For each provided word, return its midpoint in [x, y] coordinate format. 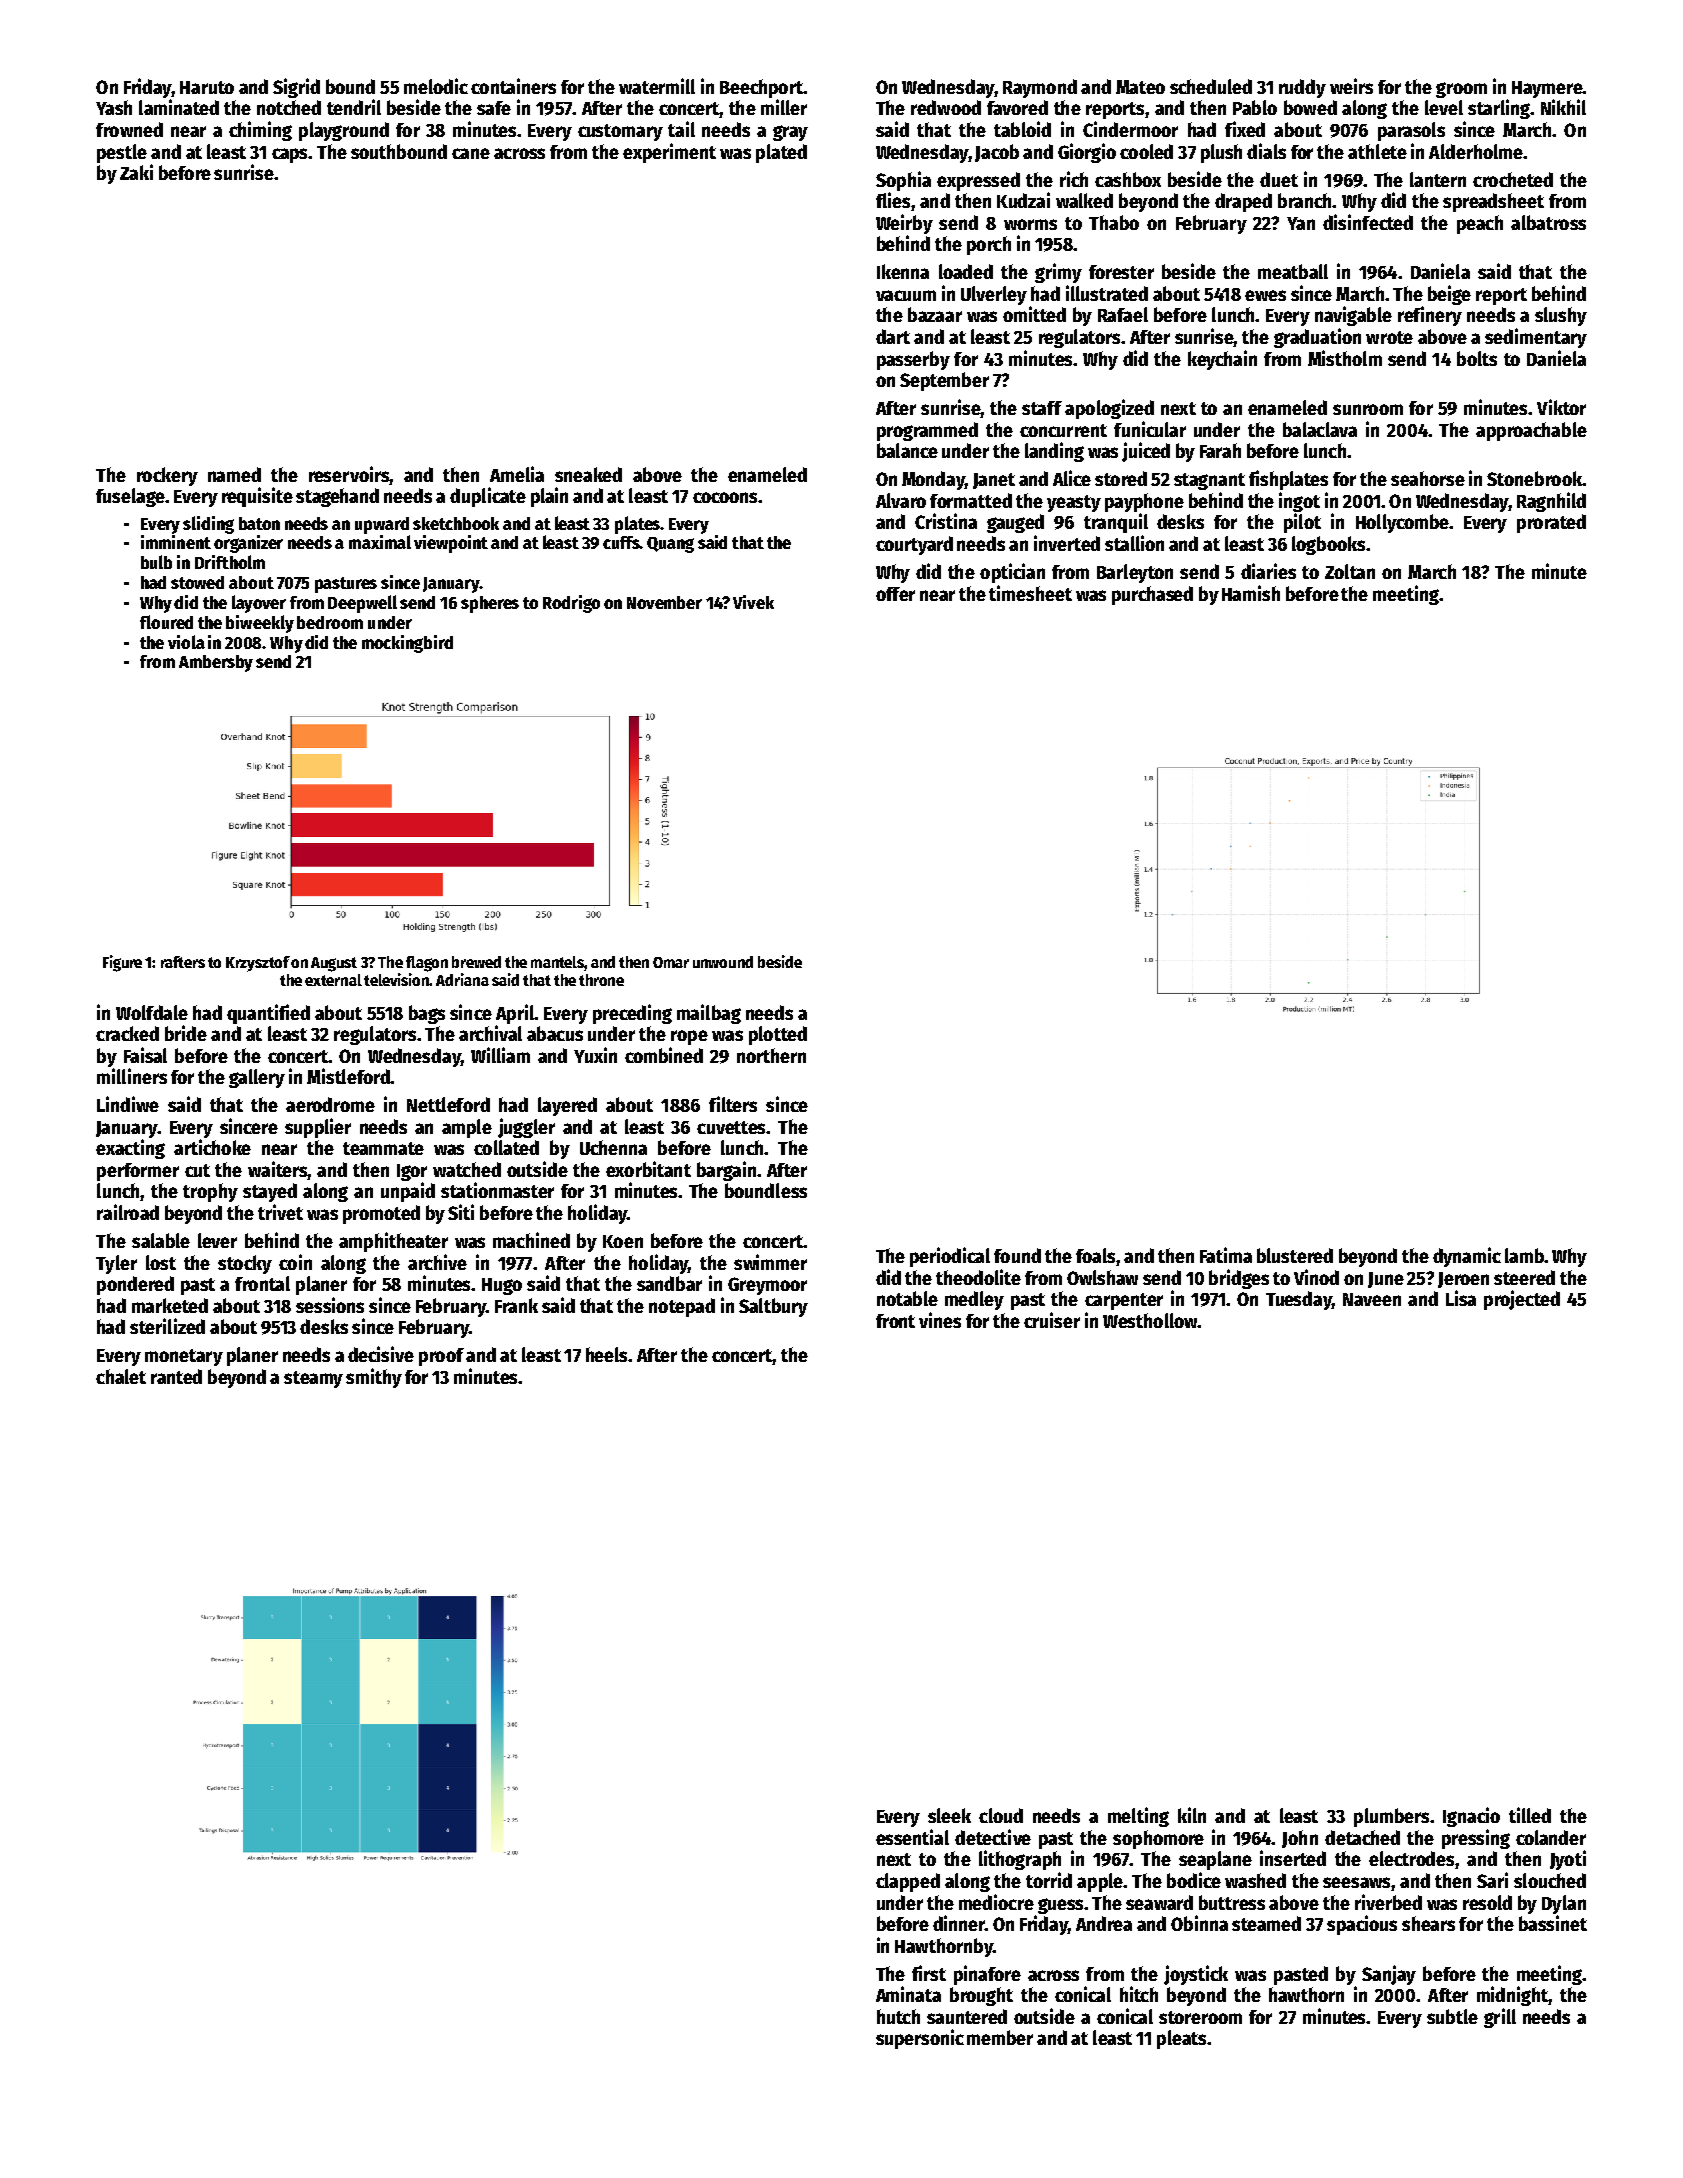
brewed [476, 962]
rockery [167, 476]
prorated [1551, 523]
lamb [1524, 1255]
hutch [898, 2016]
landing [1054, 452]
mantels [557, 962]
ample [467, 1128]
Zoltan [1350, 571]
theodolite [978, 1277]
